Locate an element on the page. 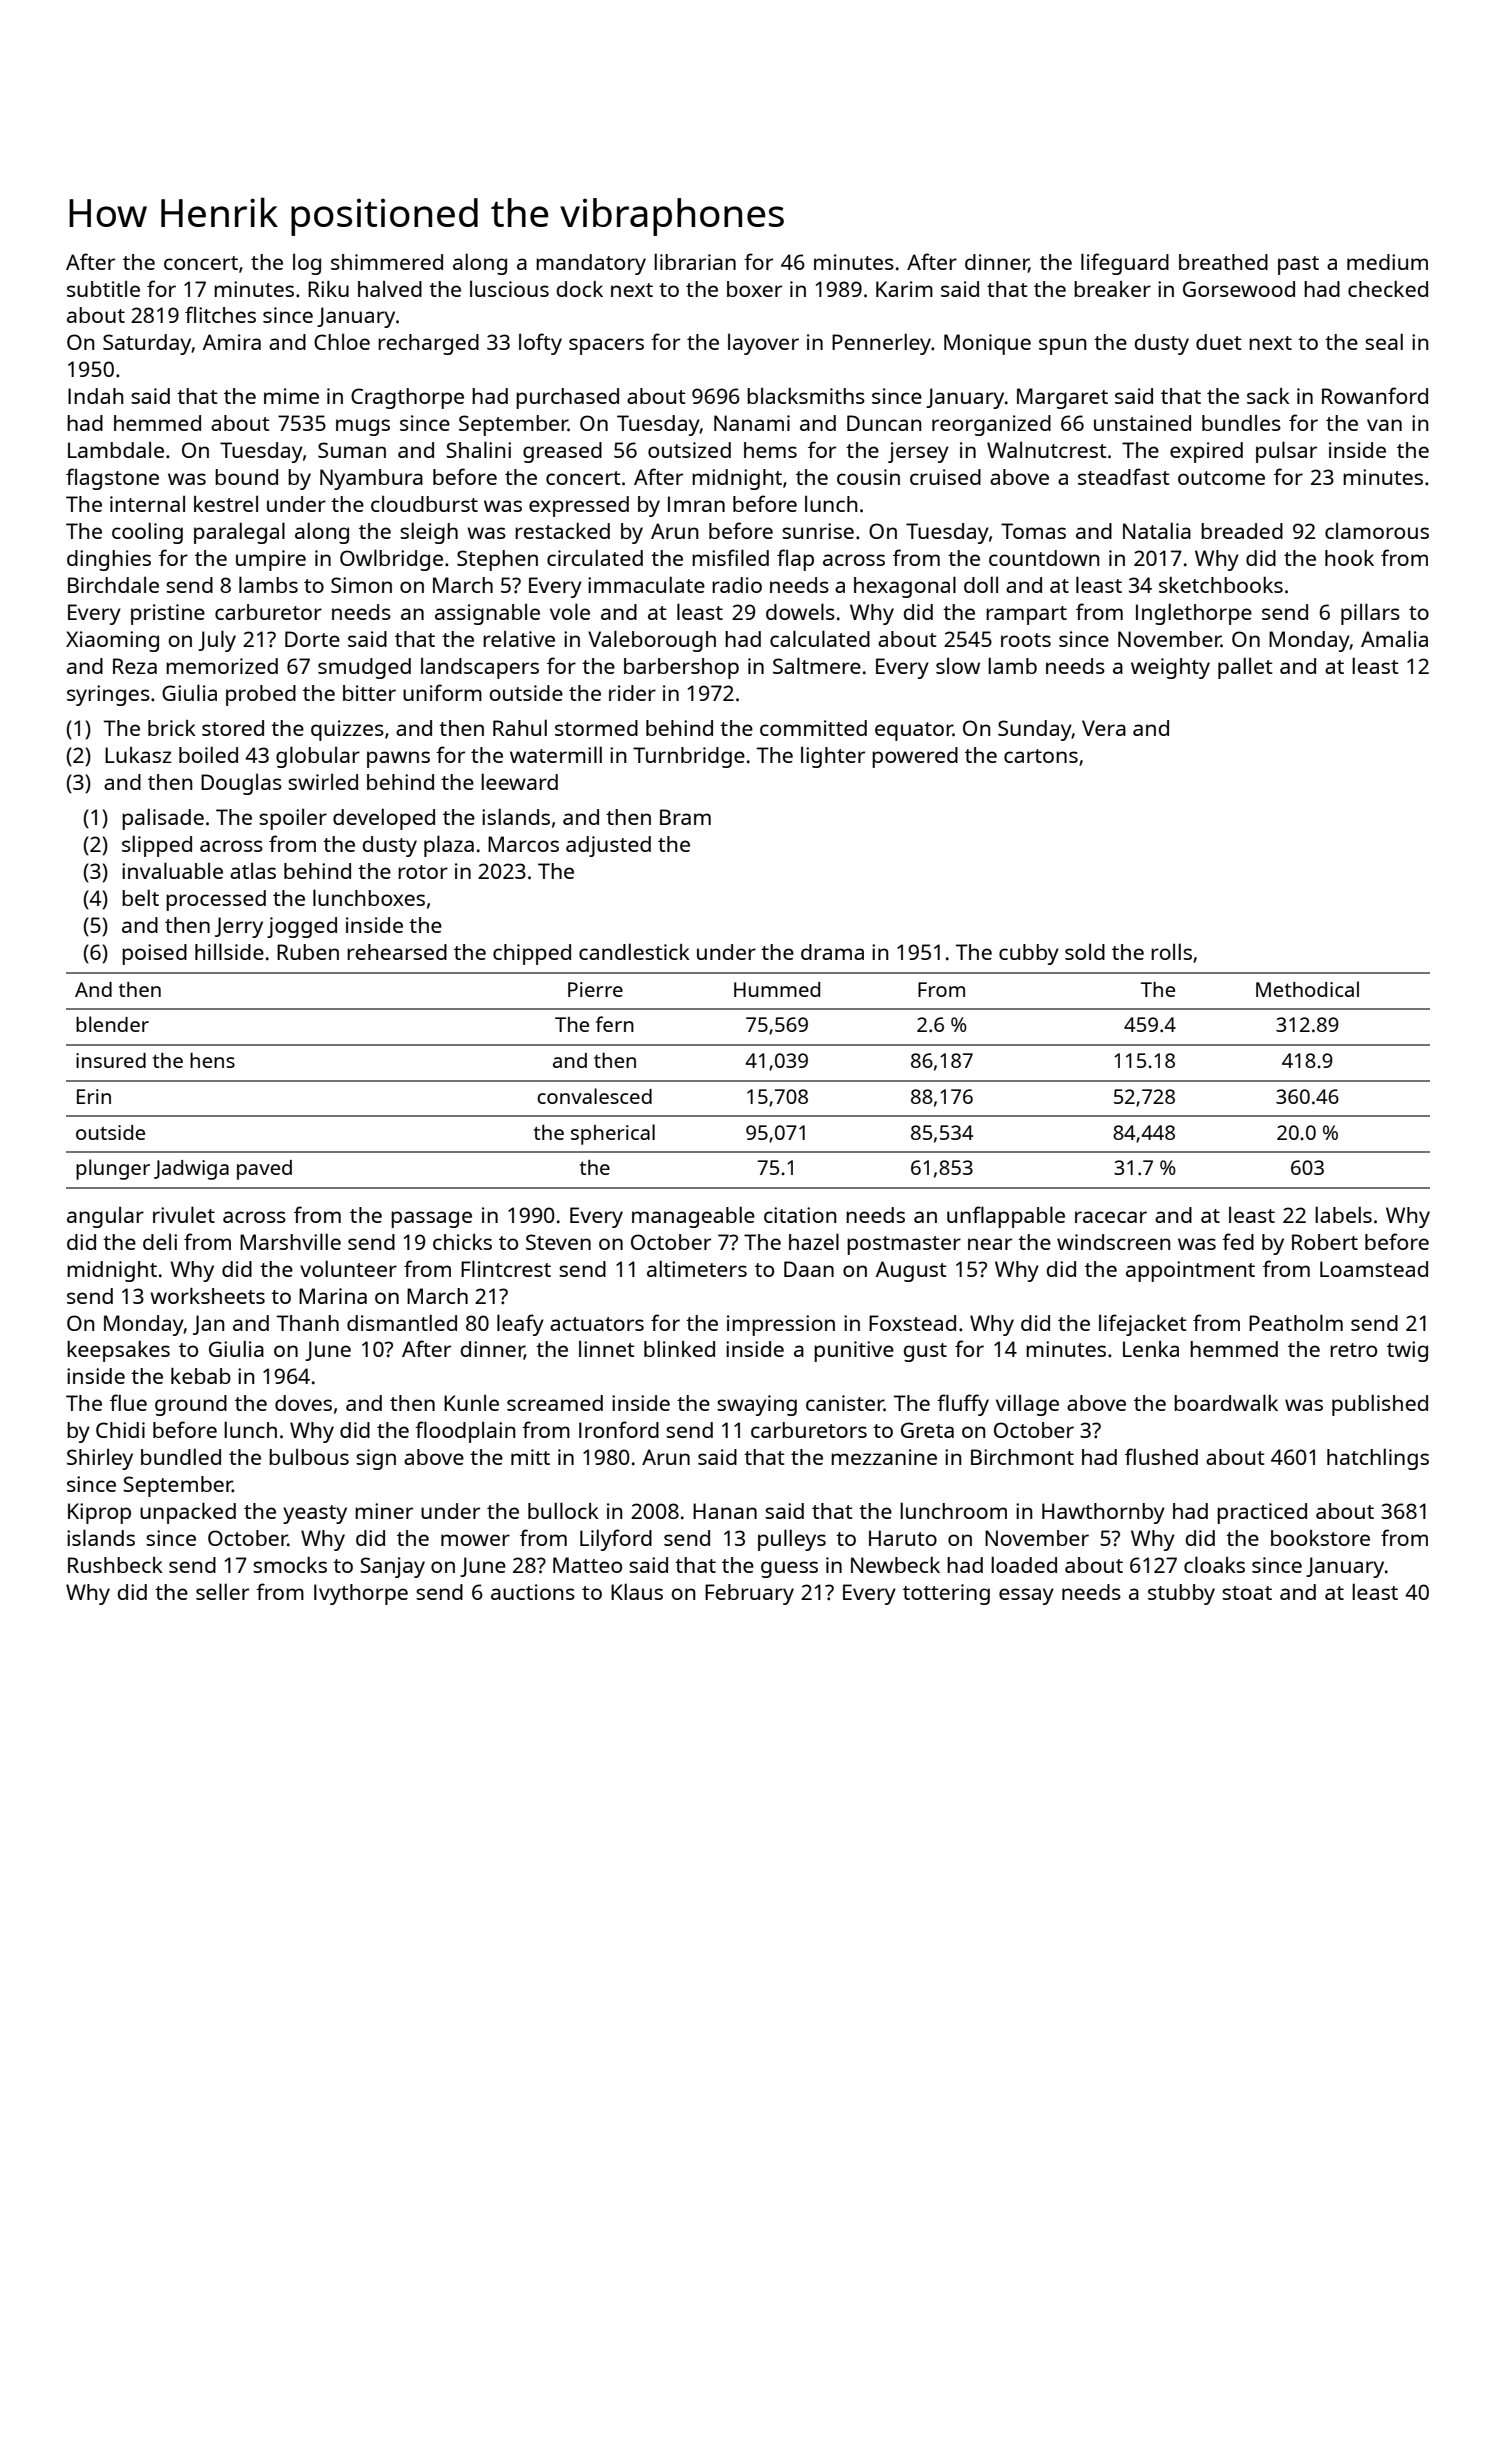  stoat is located at coordinates (1247, 1593).
